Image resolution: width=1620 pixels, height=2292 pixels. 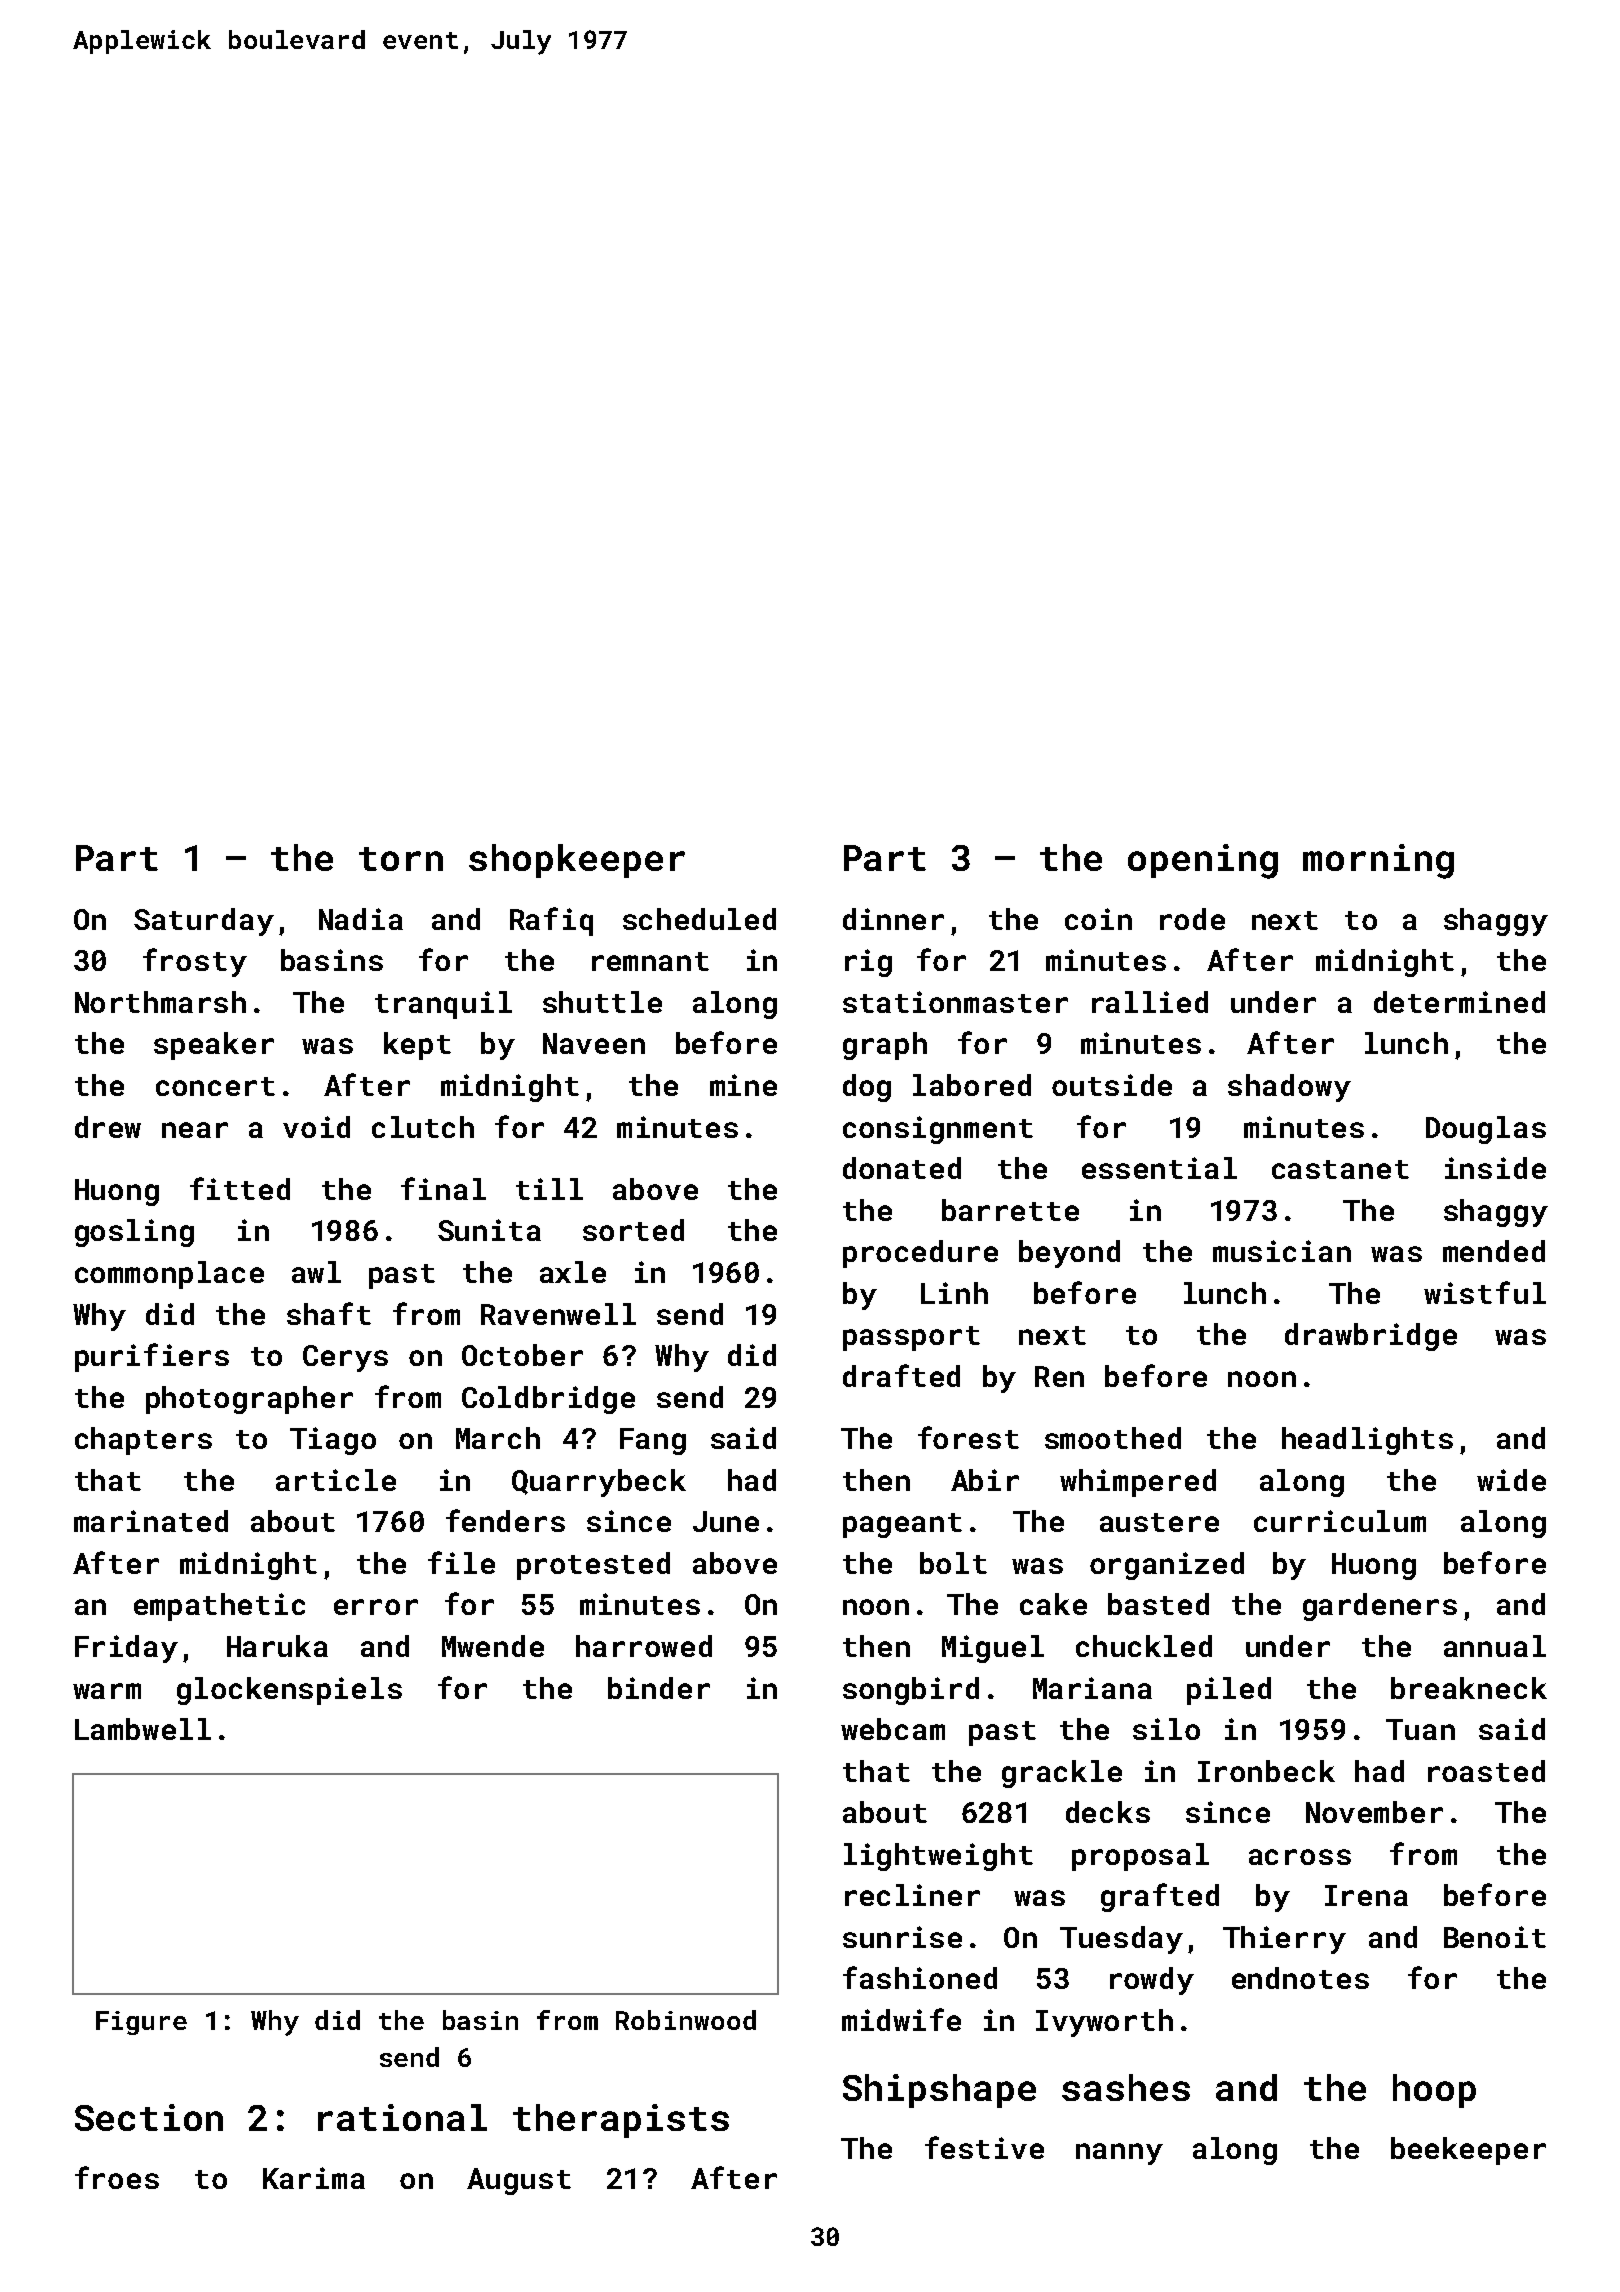 I want to click on drafted, so click(x=901, y=1375).
